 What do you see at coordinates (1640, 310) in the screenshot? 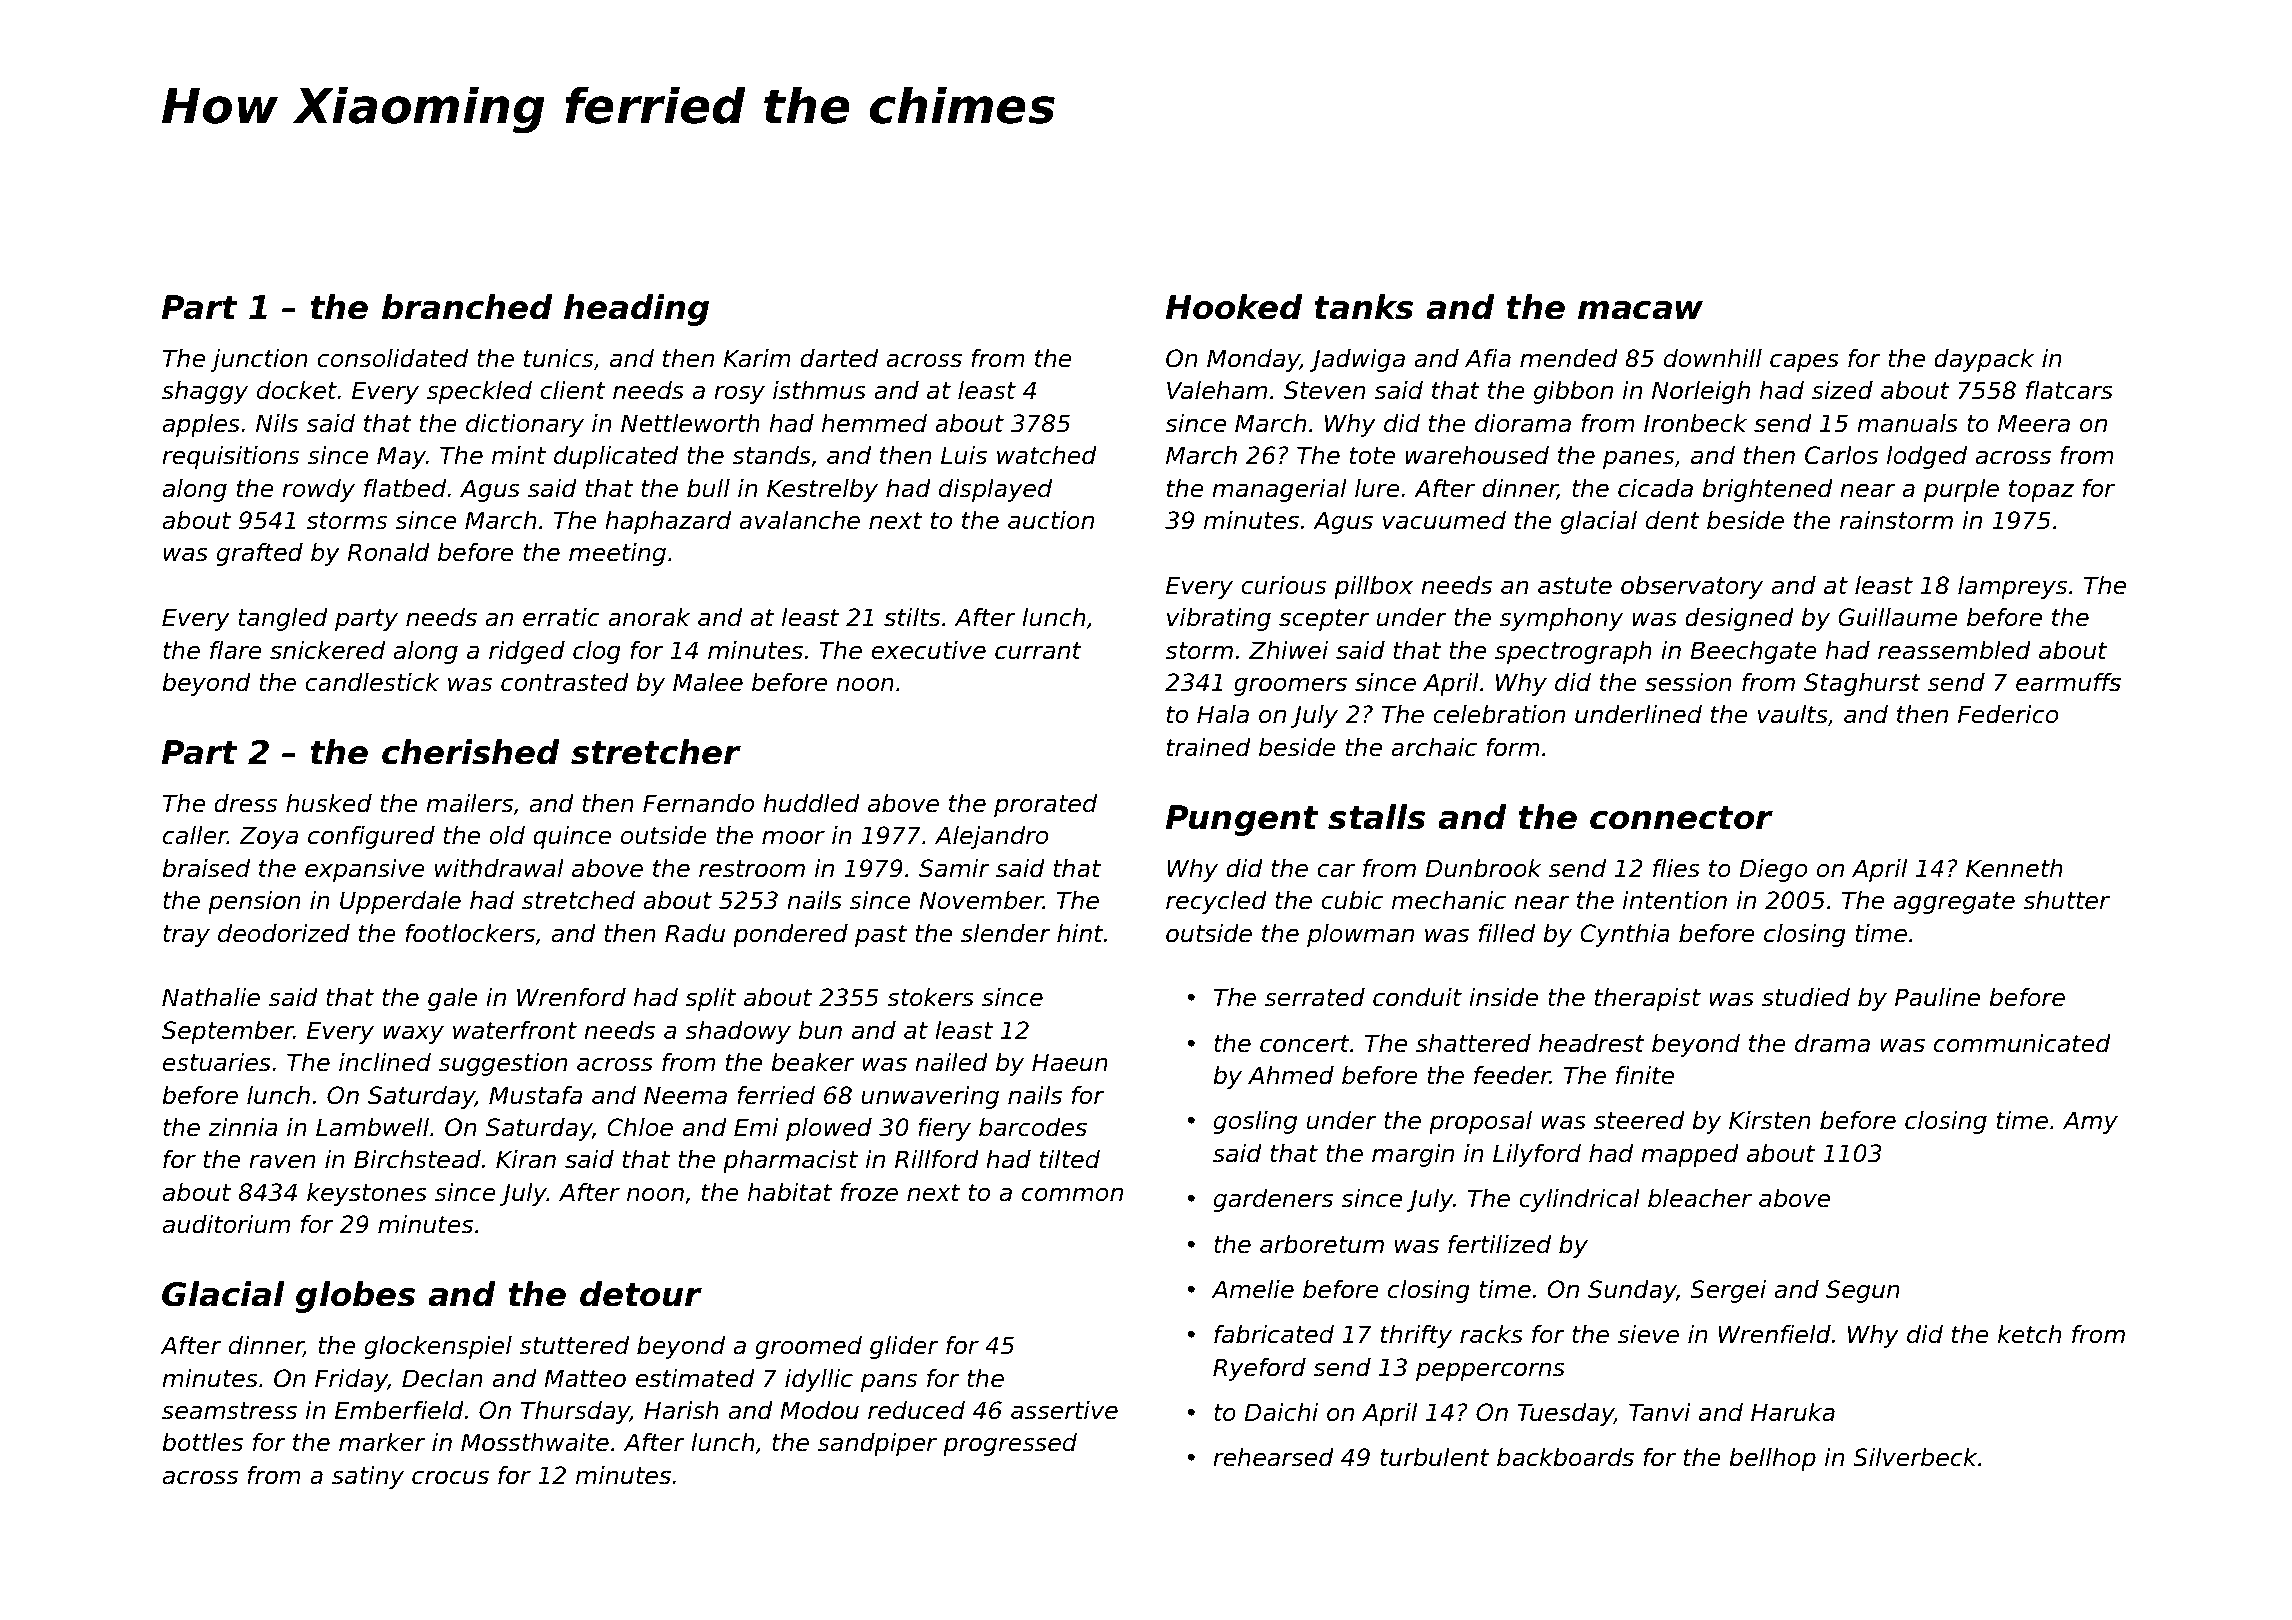
I see `macaw` at bounding box center [1640, 310].
